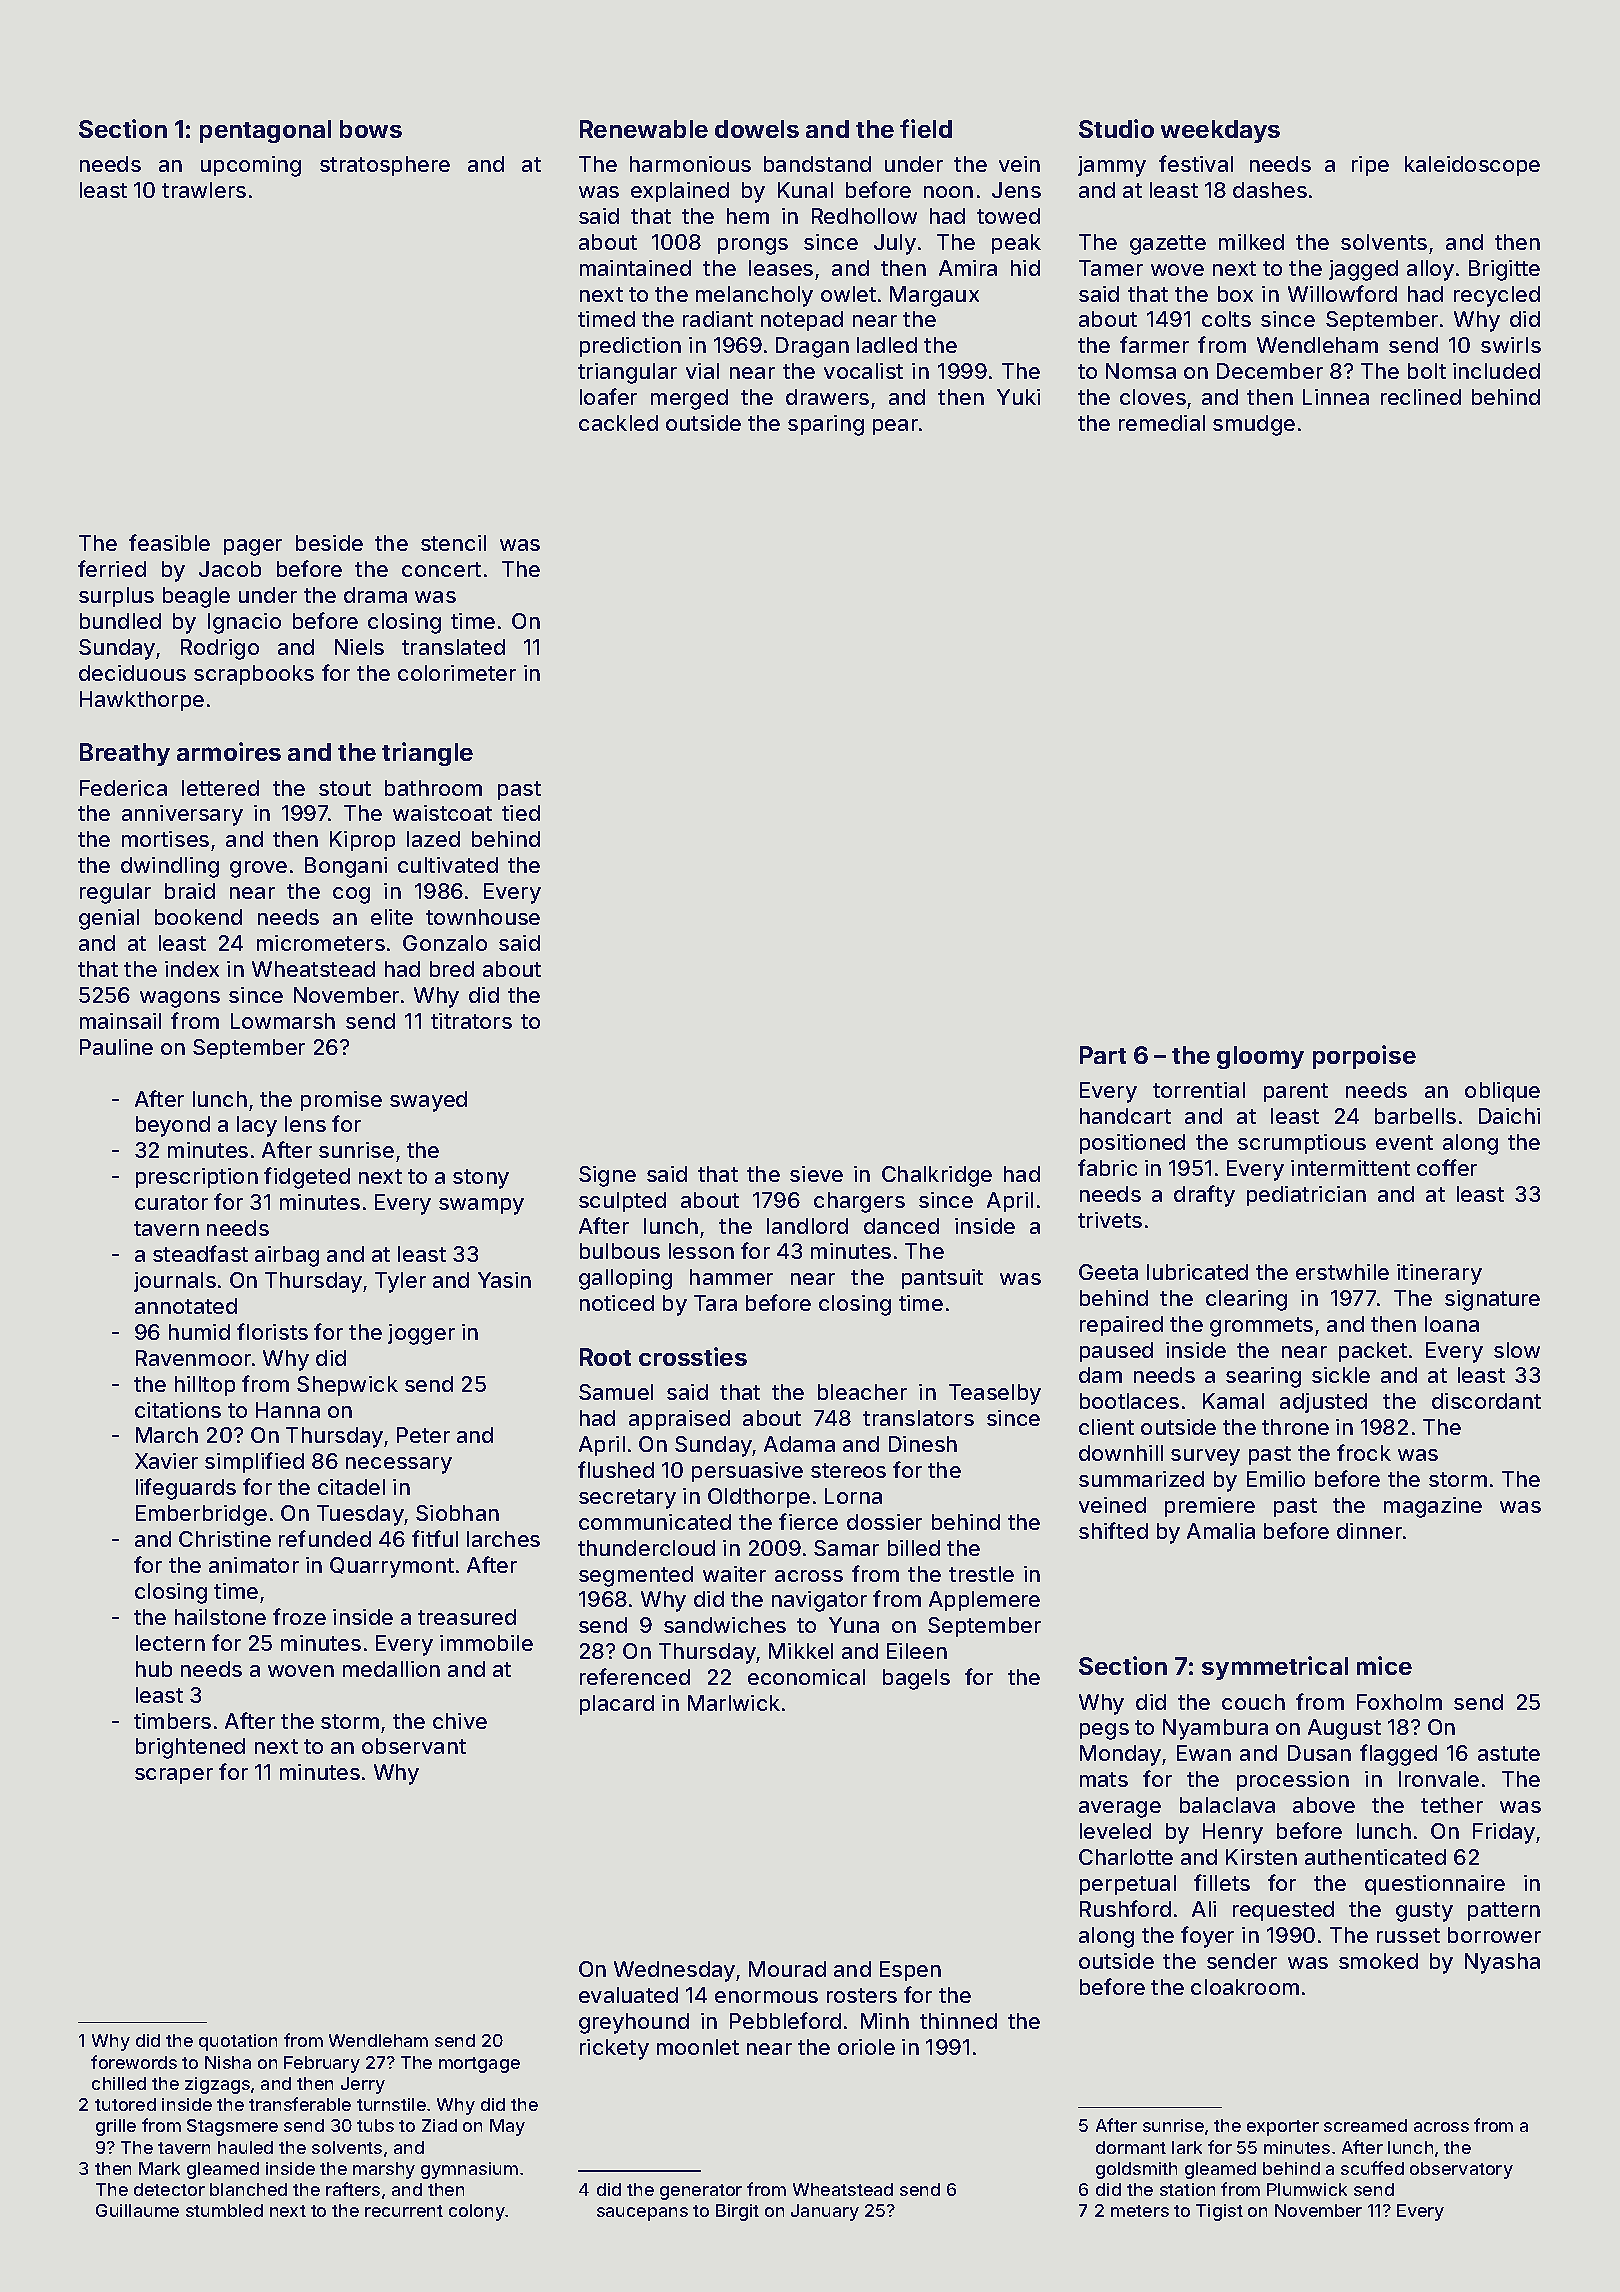  I want to click on Renewable, so click(644, 129).
